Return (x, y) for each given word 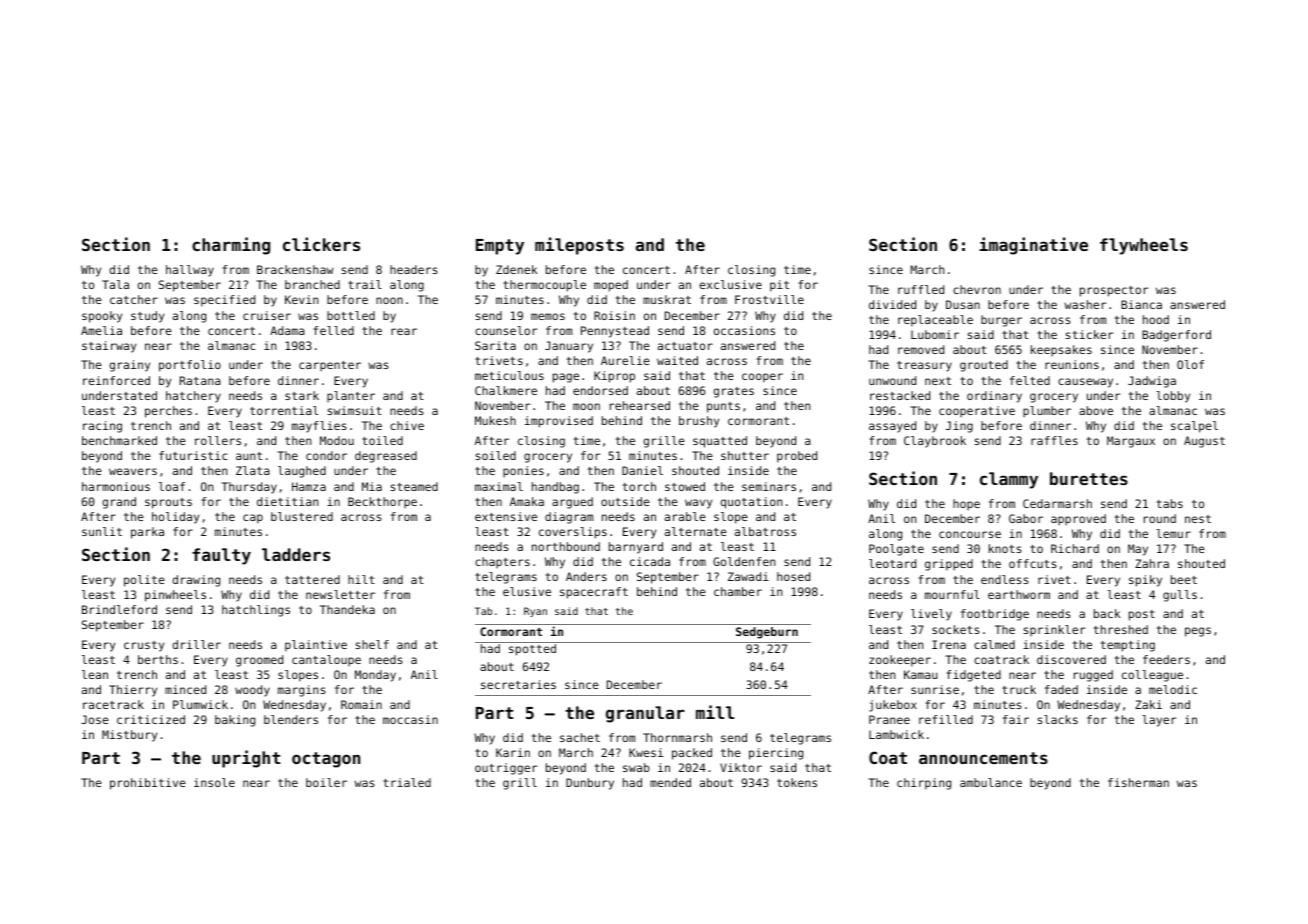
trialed (407, 782)
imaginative (1033, 246)
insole (214, 782)
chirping (924, 784)
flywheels (1144, 246)
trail (365, 284)
